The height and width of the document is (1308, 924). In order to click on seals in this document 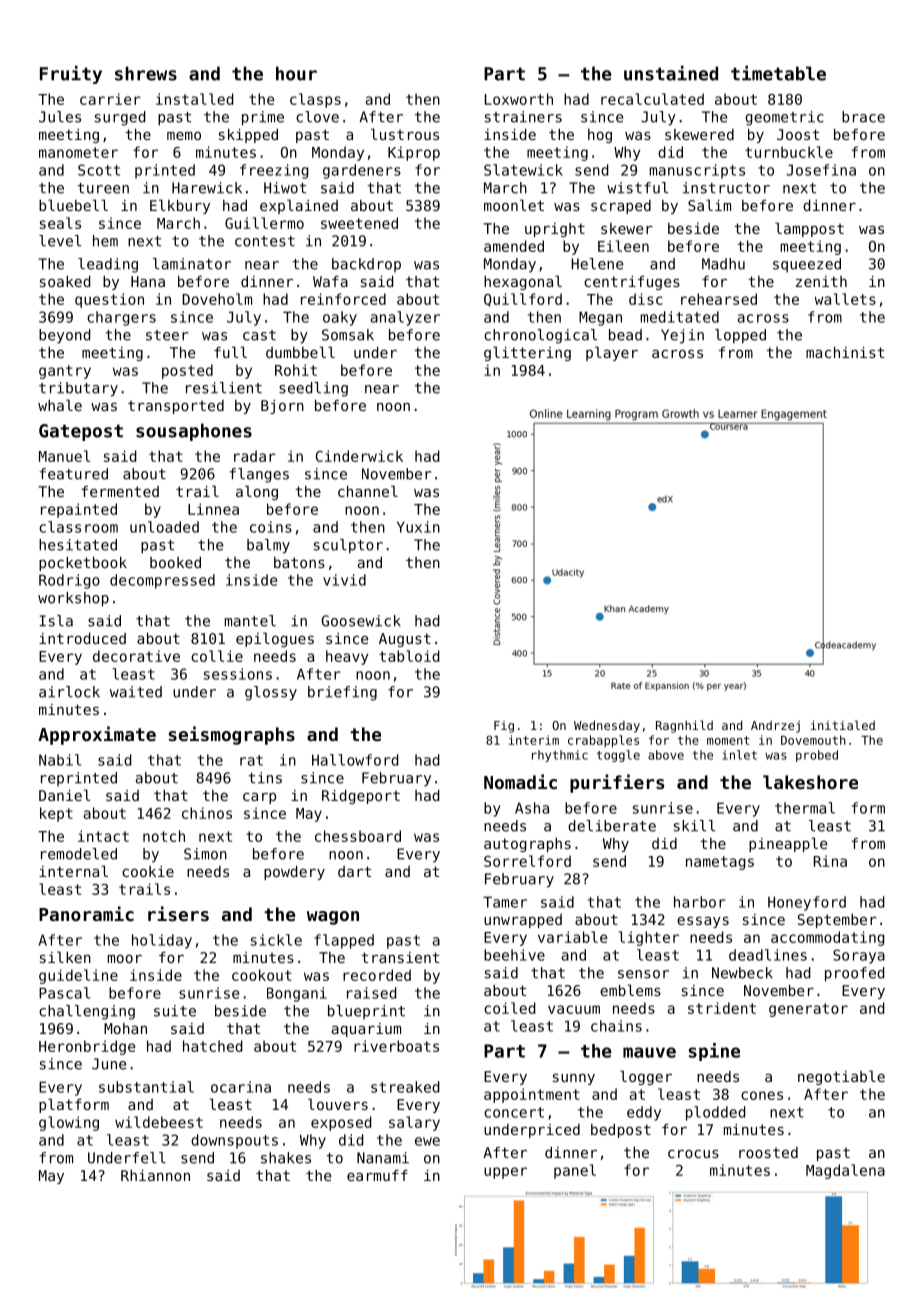, I will do `click(60, 223)`.
